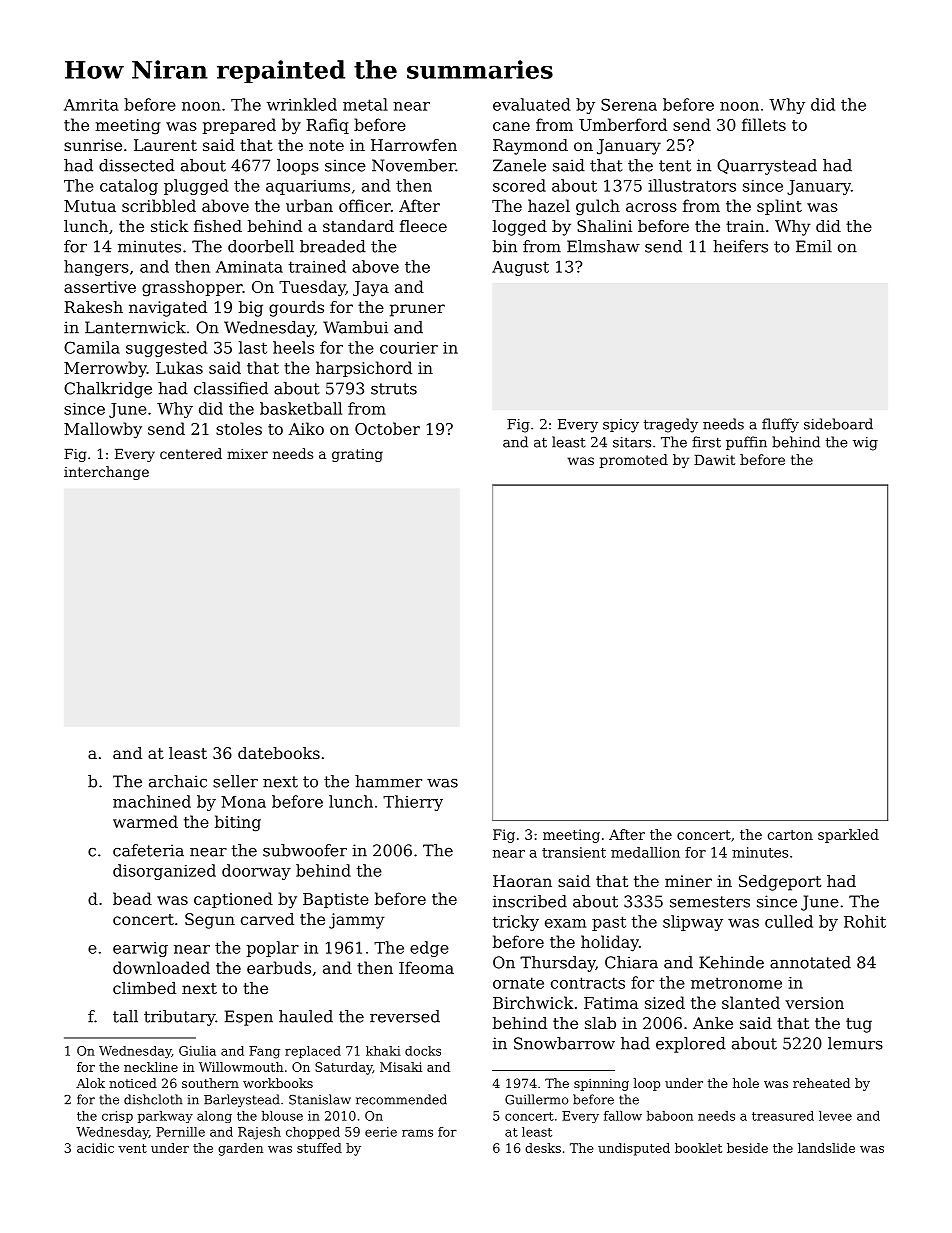  Describe the element at coordinates (91, 105) in the page. I see `Amrita` at that location.
